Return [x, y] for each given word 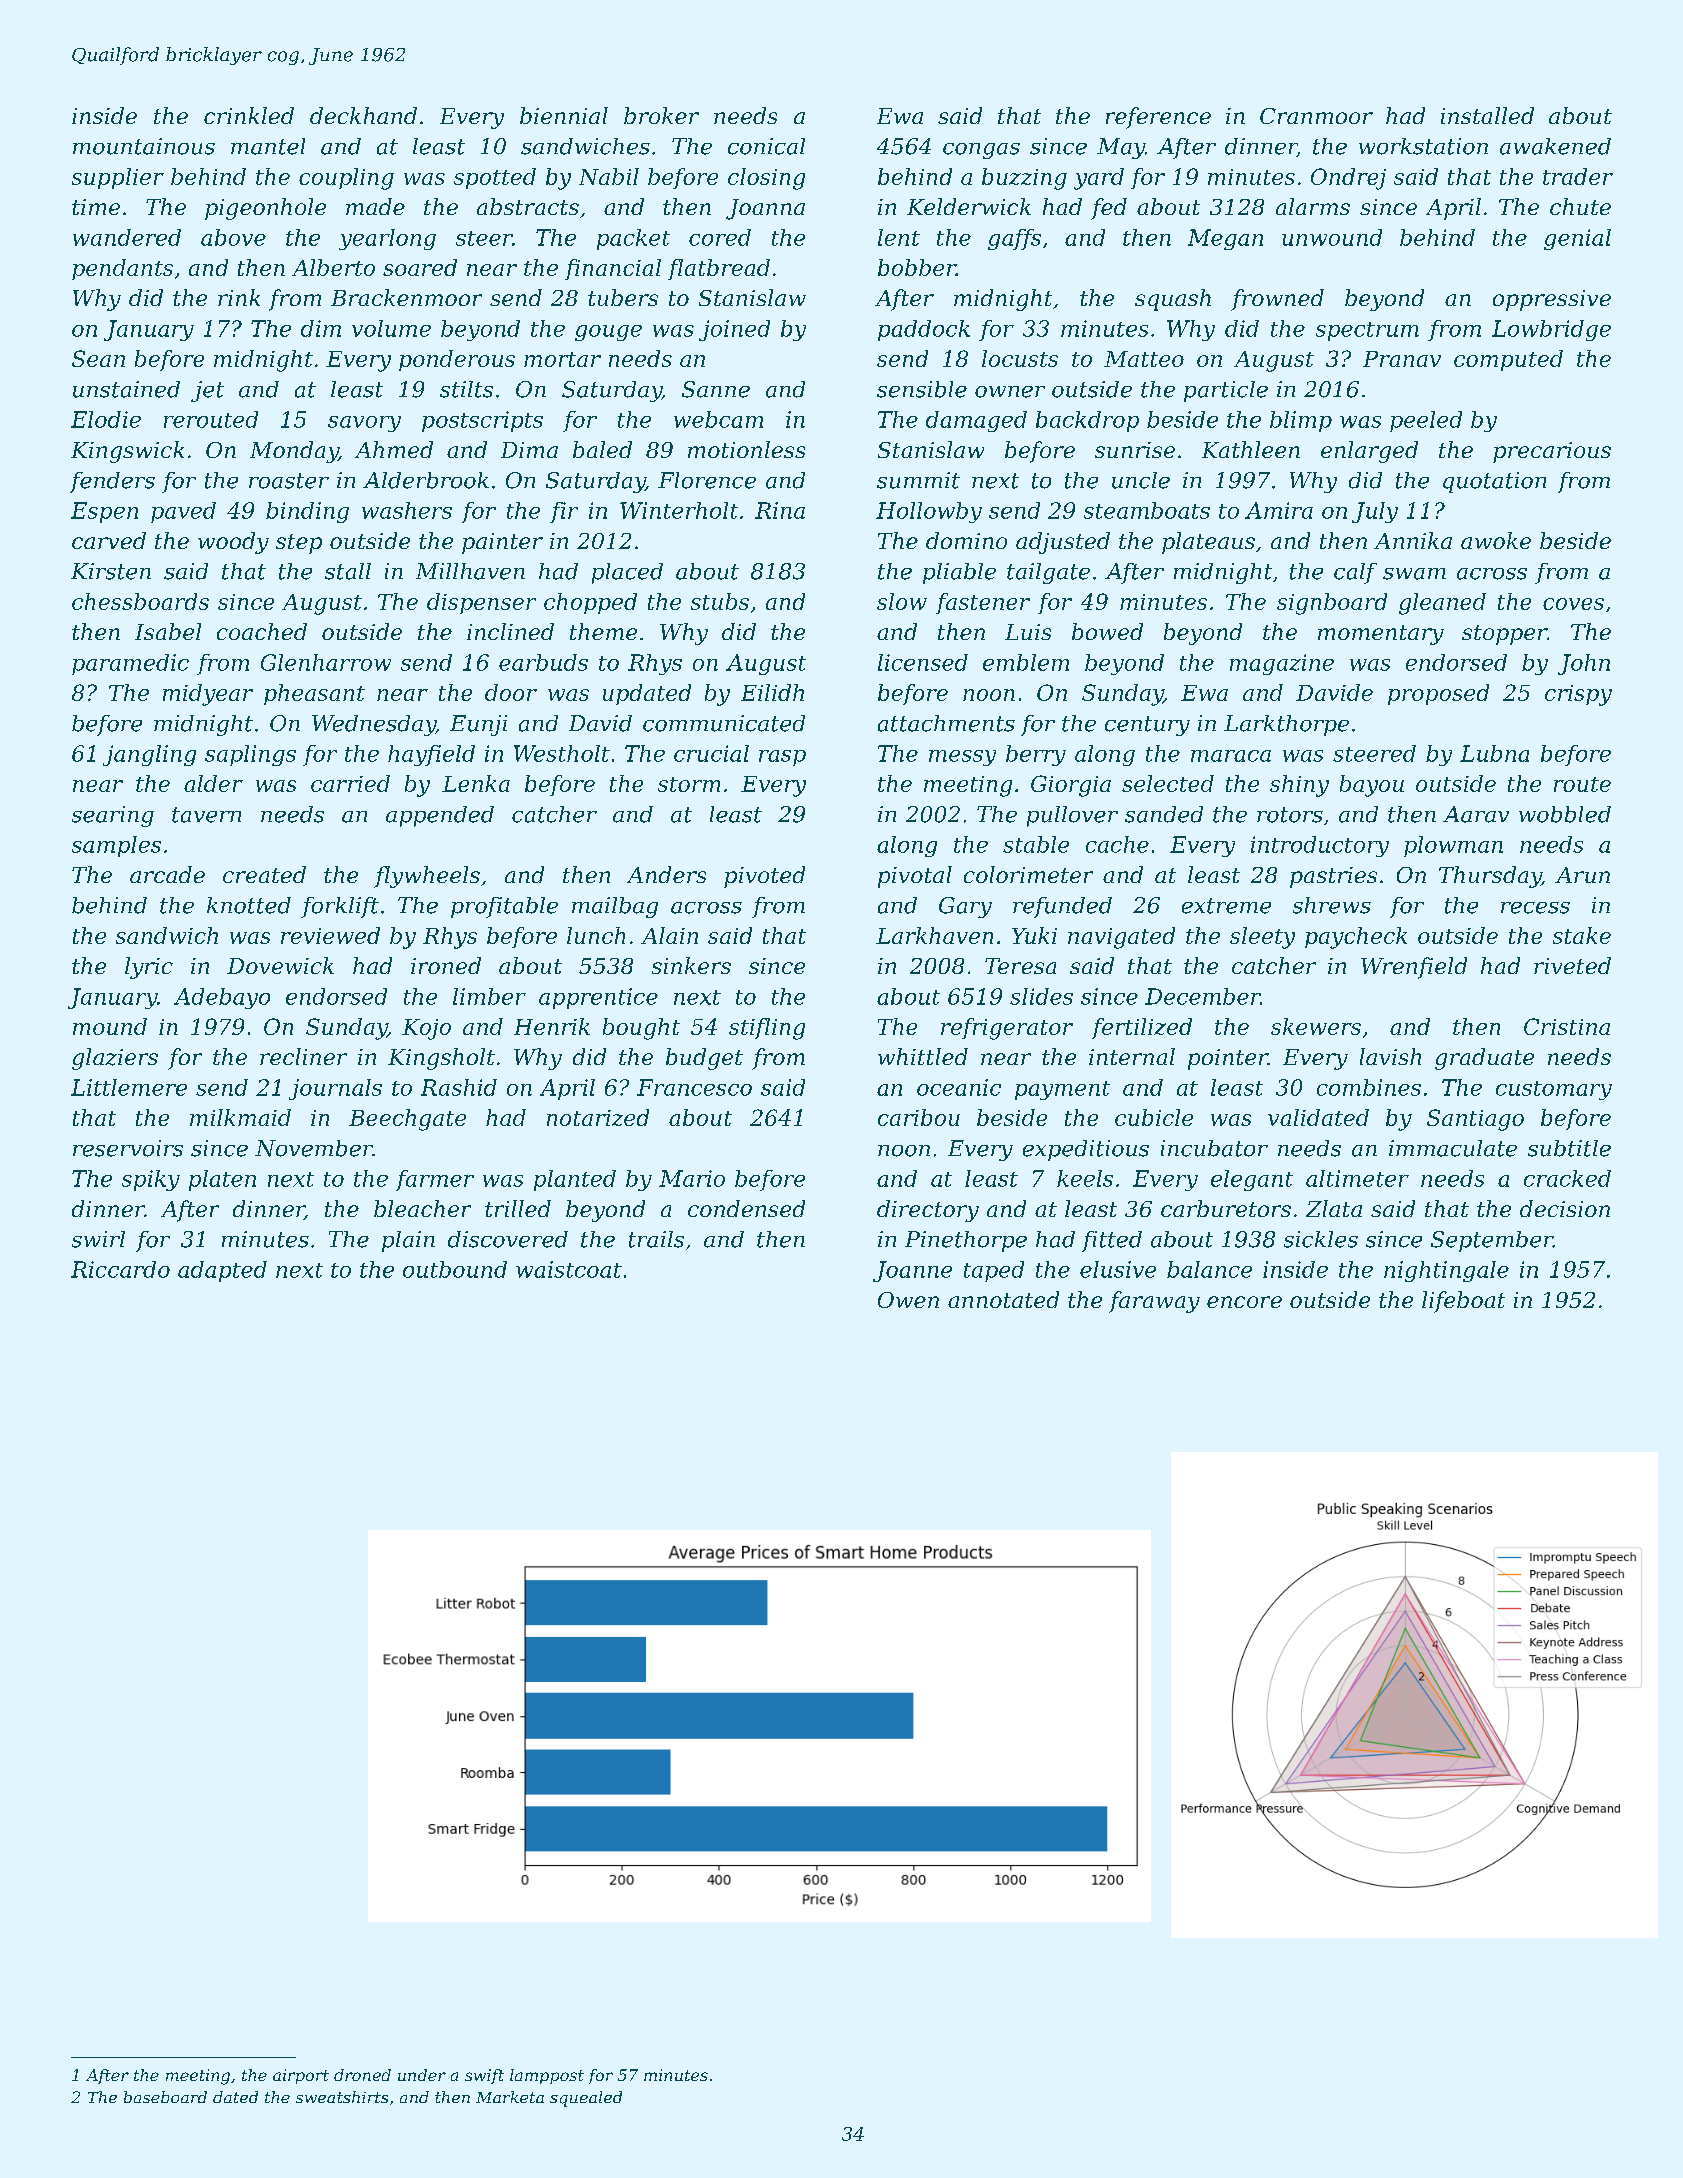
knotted [249, 905]
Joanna [765, 209]
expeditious [1086, 1150]
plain [408, 1241]
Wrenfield [1414, 968]
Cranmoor [1316, 116]
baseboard [165, 2097]
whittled [923, 1056]
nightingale [1446, 1271]
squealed [586, 2099]
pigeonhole [265, 209]
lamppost [547, 2076]
